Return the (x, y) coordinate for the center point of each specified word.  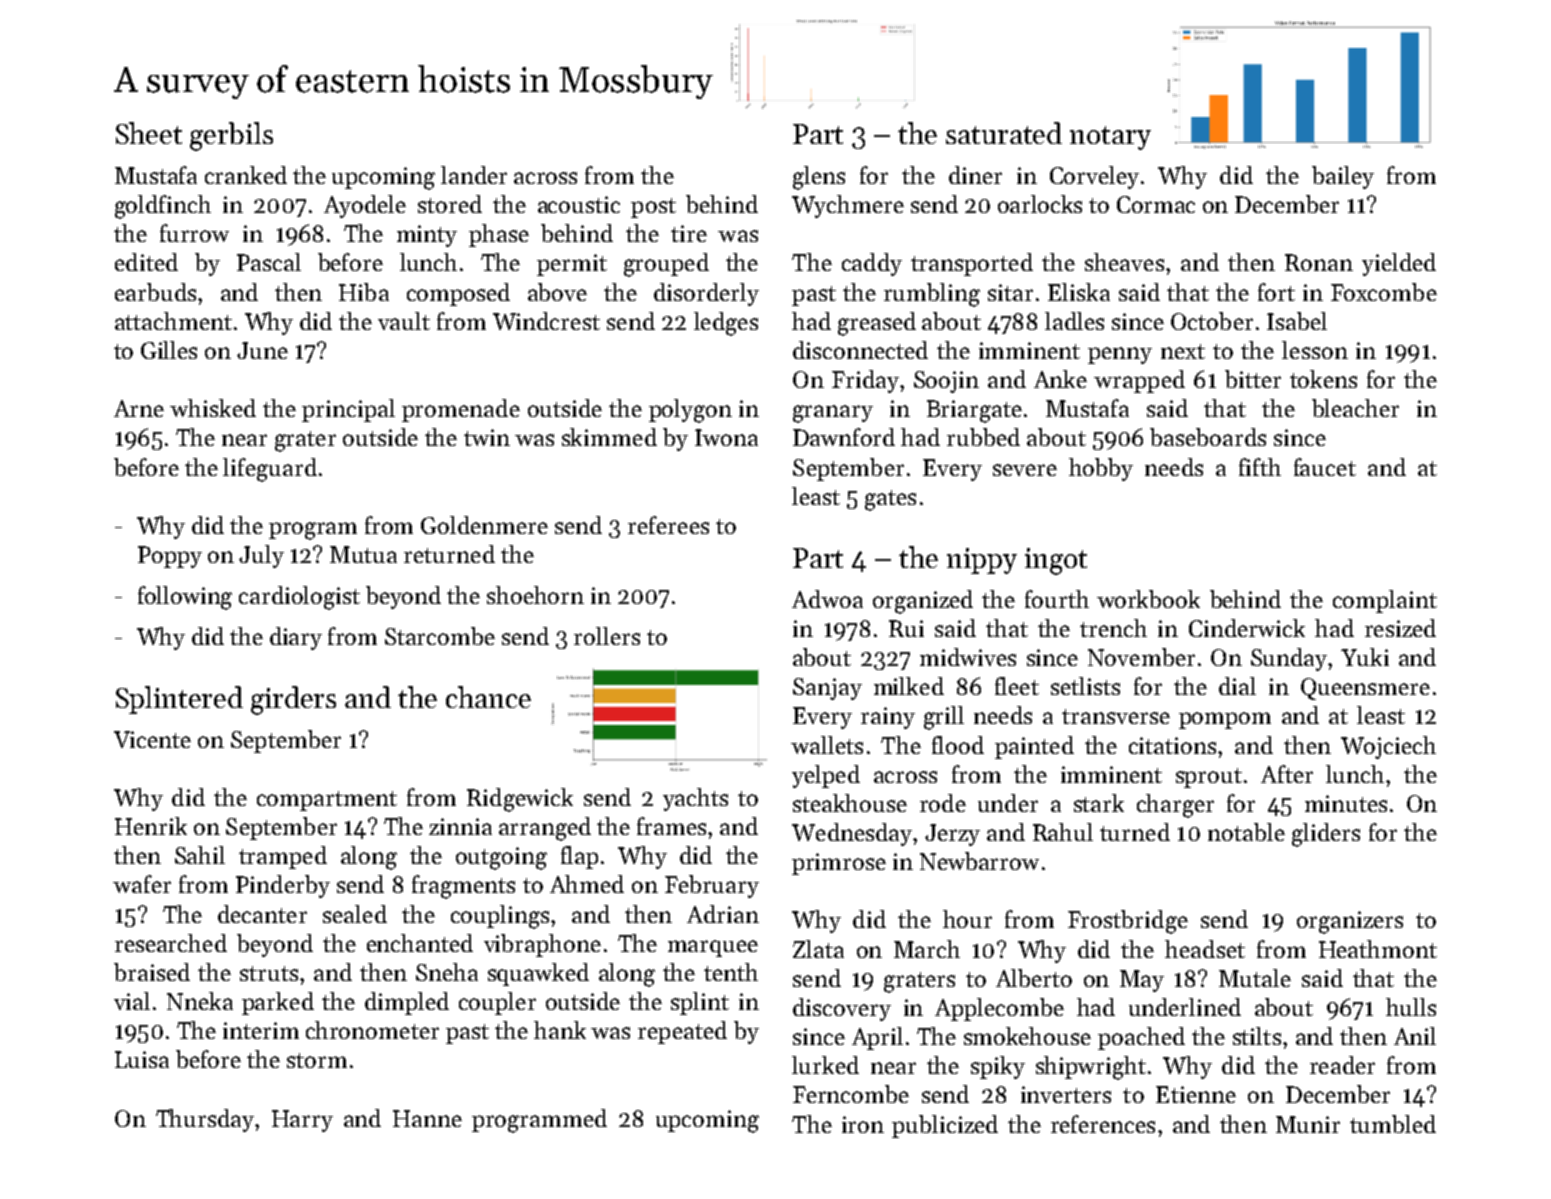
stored (450, 204)
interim (261, 1030)
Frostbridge (1128, 922)
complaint (1385, 601)
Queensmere (1365, 689)
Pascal (269, 262)
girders (293, 700)
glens (819, 178)
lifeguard (270, 470)
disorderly (706, 294)
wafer (142, 884)
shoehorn (535, 595)
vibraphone (542, 945)
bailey (1343, 177)
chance (488, 697)
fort (1276, 292)
